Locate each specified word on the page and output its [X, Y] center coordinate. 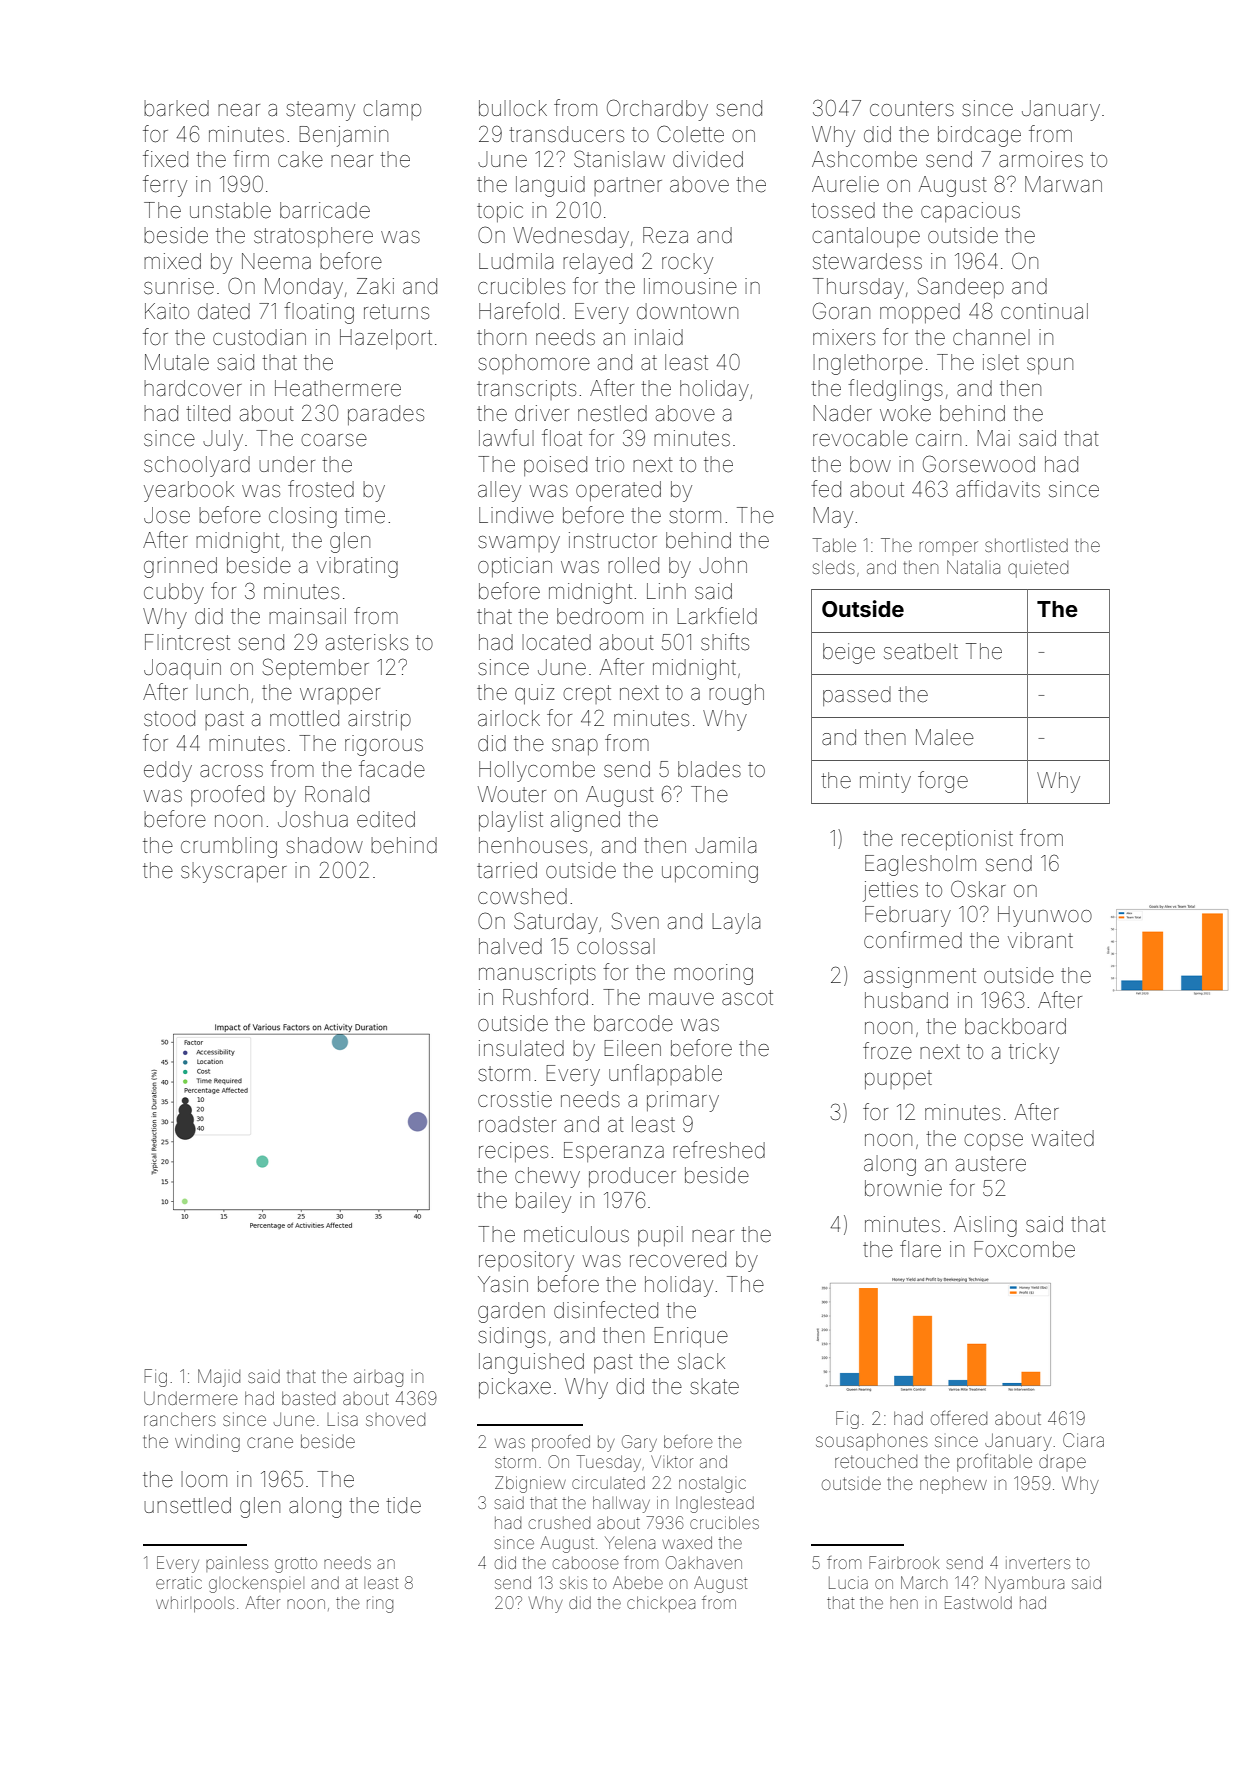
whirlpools [195, 1604]
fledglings [895, 390]
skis [573, 1583]
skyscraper [234, 872]
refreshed [719, 1150]
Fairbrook [904, 1562]
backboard [1015, 1026]
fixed [165, 159]
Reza [665, 235]
